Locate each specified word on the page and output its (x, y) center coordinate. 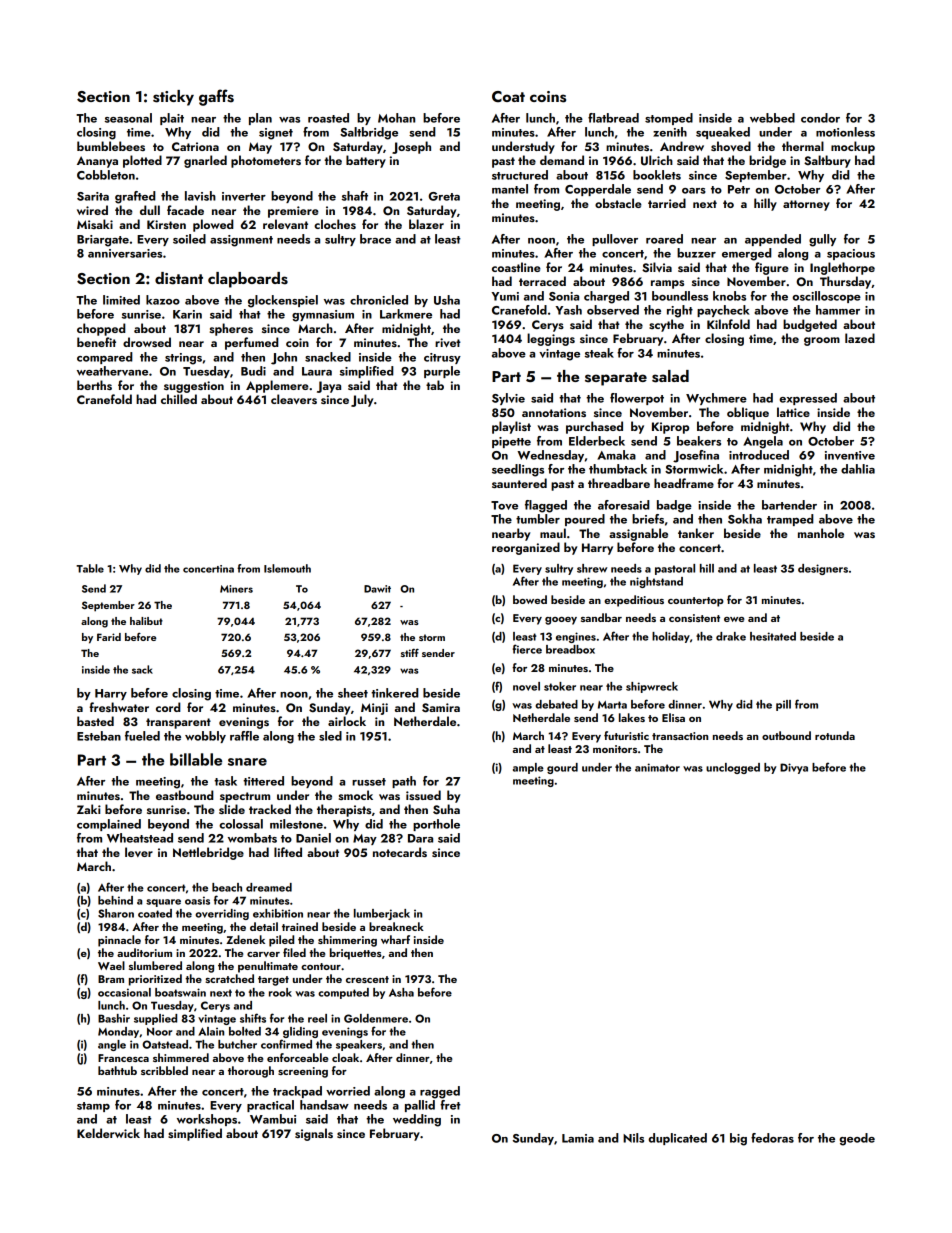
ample (528, 768)
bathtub (117, 1070)
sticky (173, 98)
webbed (772, 118)
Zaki (89, 809)
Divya (794, 768)
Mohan (396, 118)
